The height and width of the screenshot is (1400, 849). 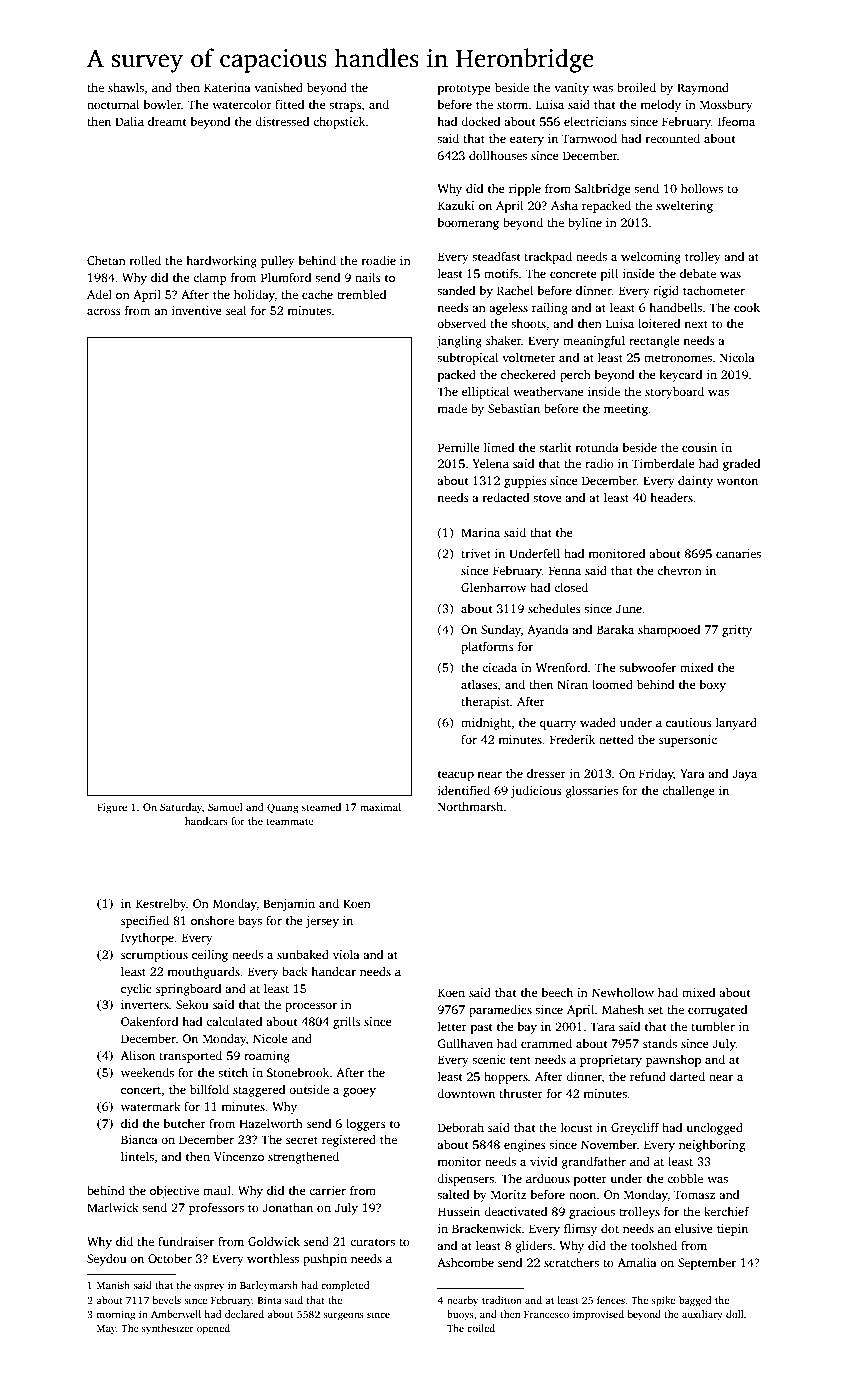 What do you see at coordinates (702, 1315) in the screenshot?
I see `auxiliary` at bounding box center [702, 1315].
